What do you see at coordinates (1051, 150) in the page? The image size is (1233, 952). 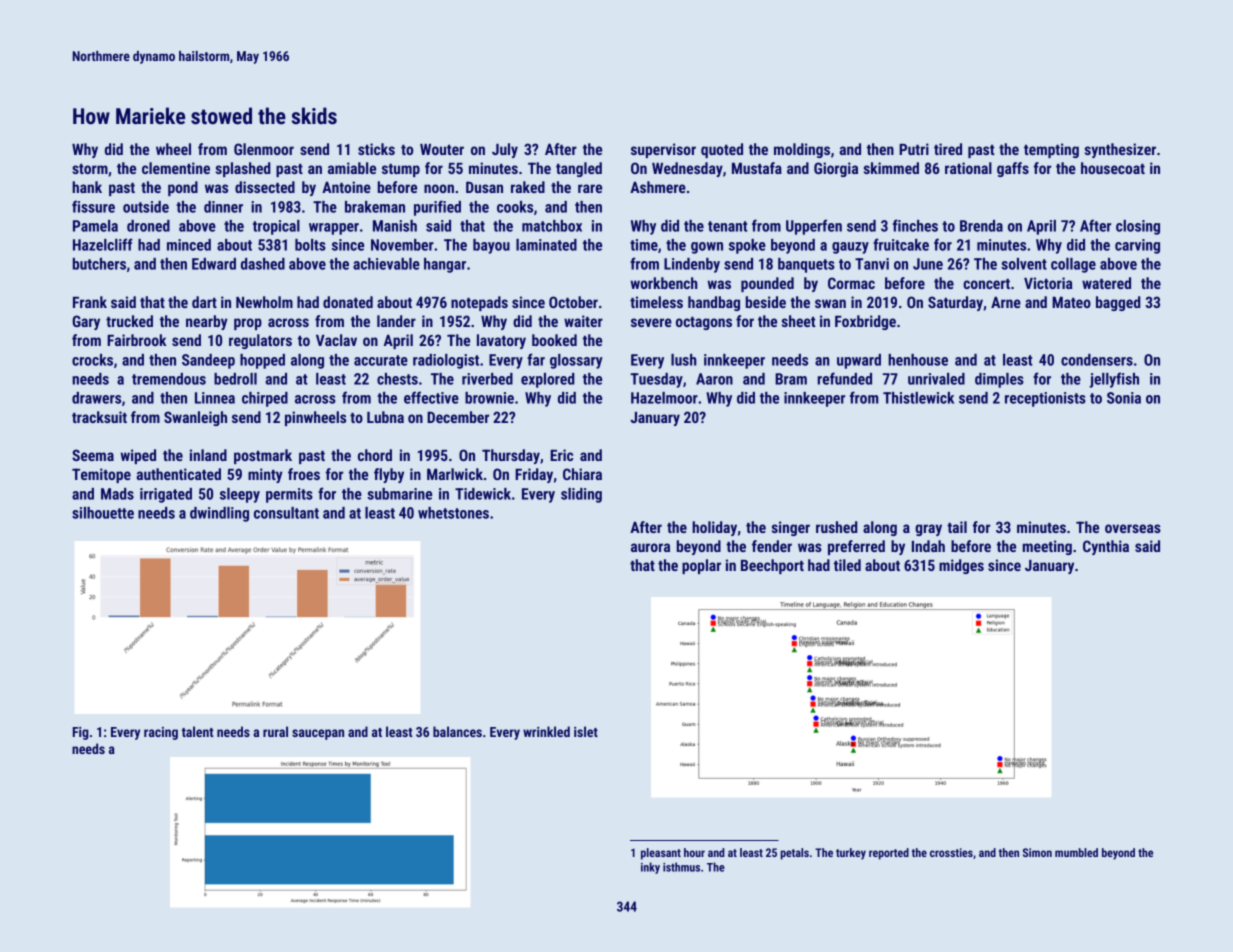 I see `tempting` at bounding box center [1051, 150].
